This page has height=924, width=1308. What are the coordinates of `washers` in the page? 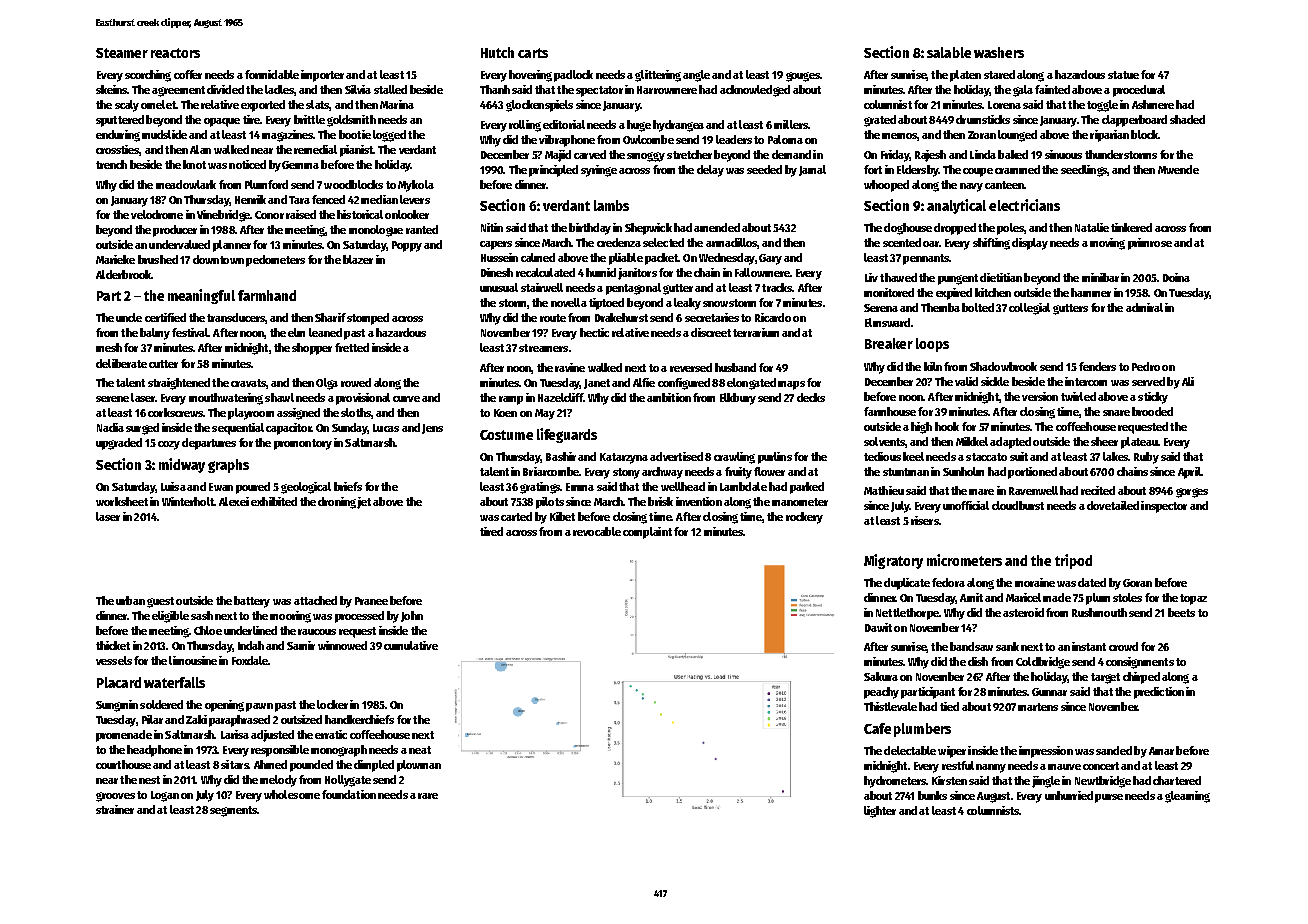 It's located at (999, 52).
